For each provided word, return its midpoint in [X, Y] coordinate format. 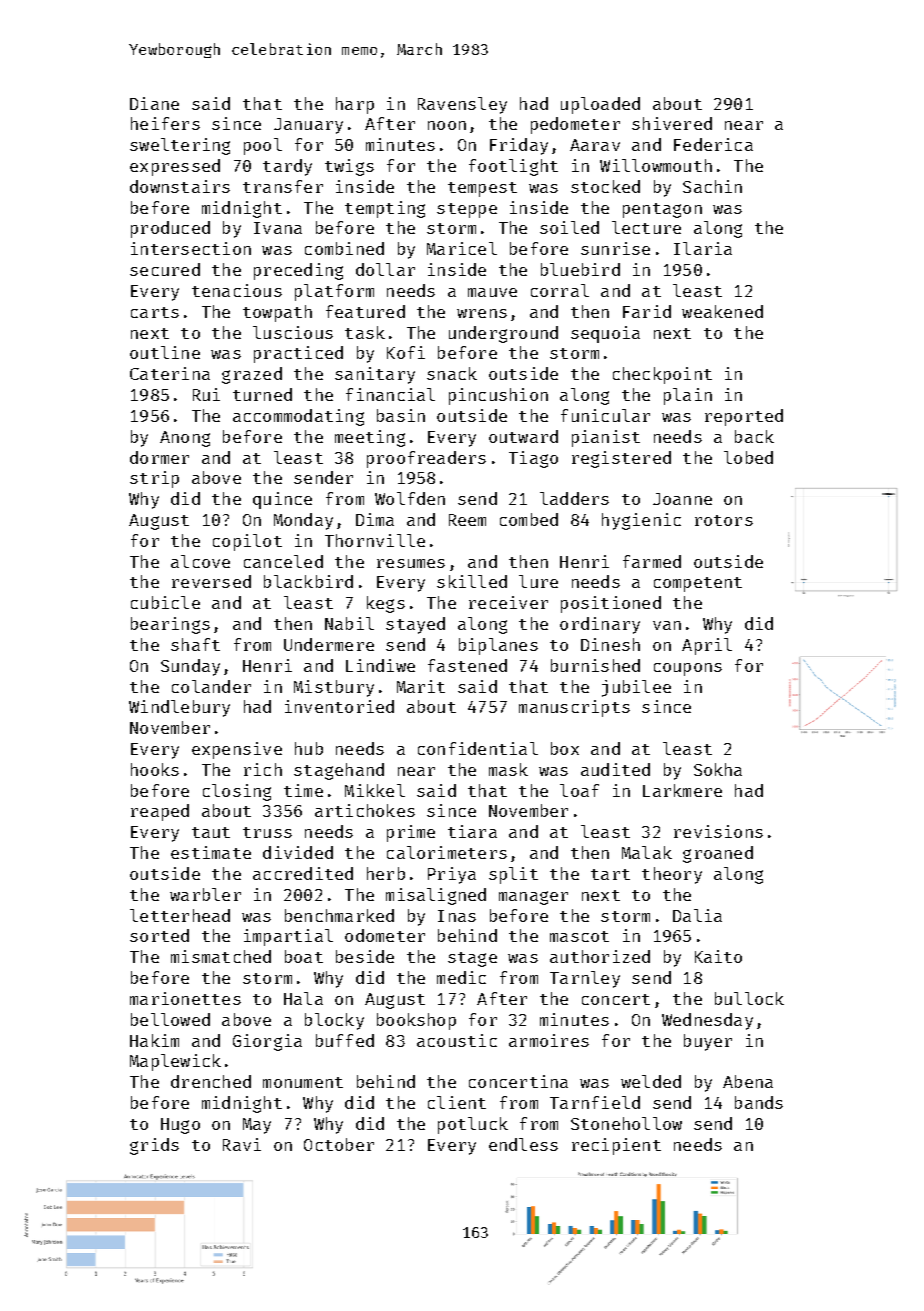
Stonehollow [626, 1123]
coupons [688, 669]
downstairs [180, 186]
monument [303, 1082]
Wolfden [410, 498]
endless [523, 1144]
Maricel [462, 248]
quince [282, 500]
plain [688, 396]
